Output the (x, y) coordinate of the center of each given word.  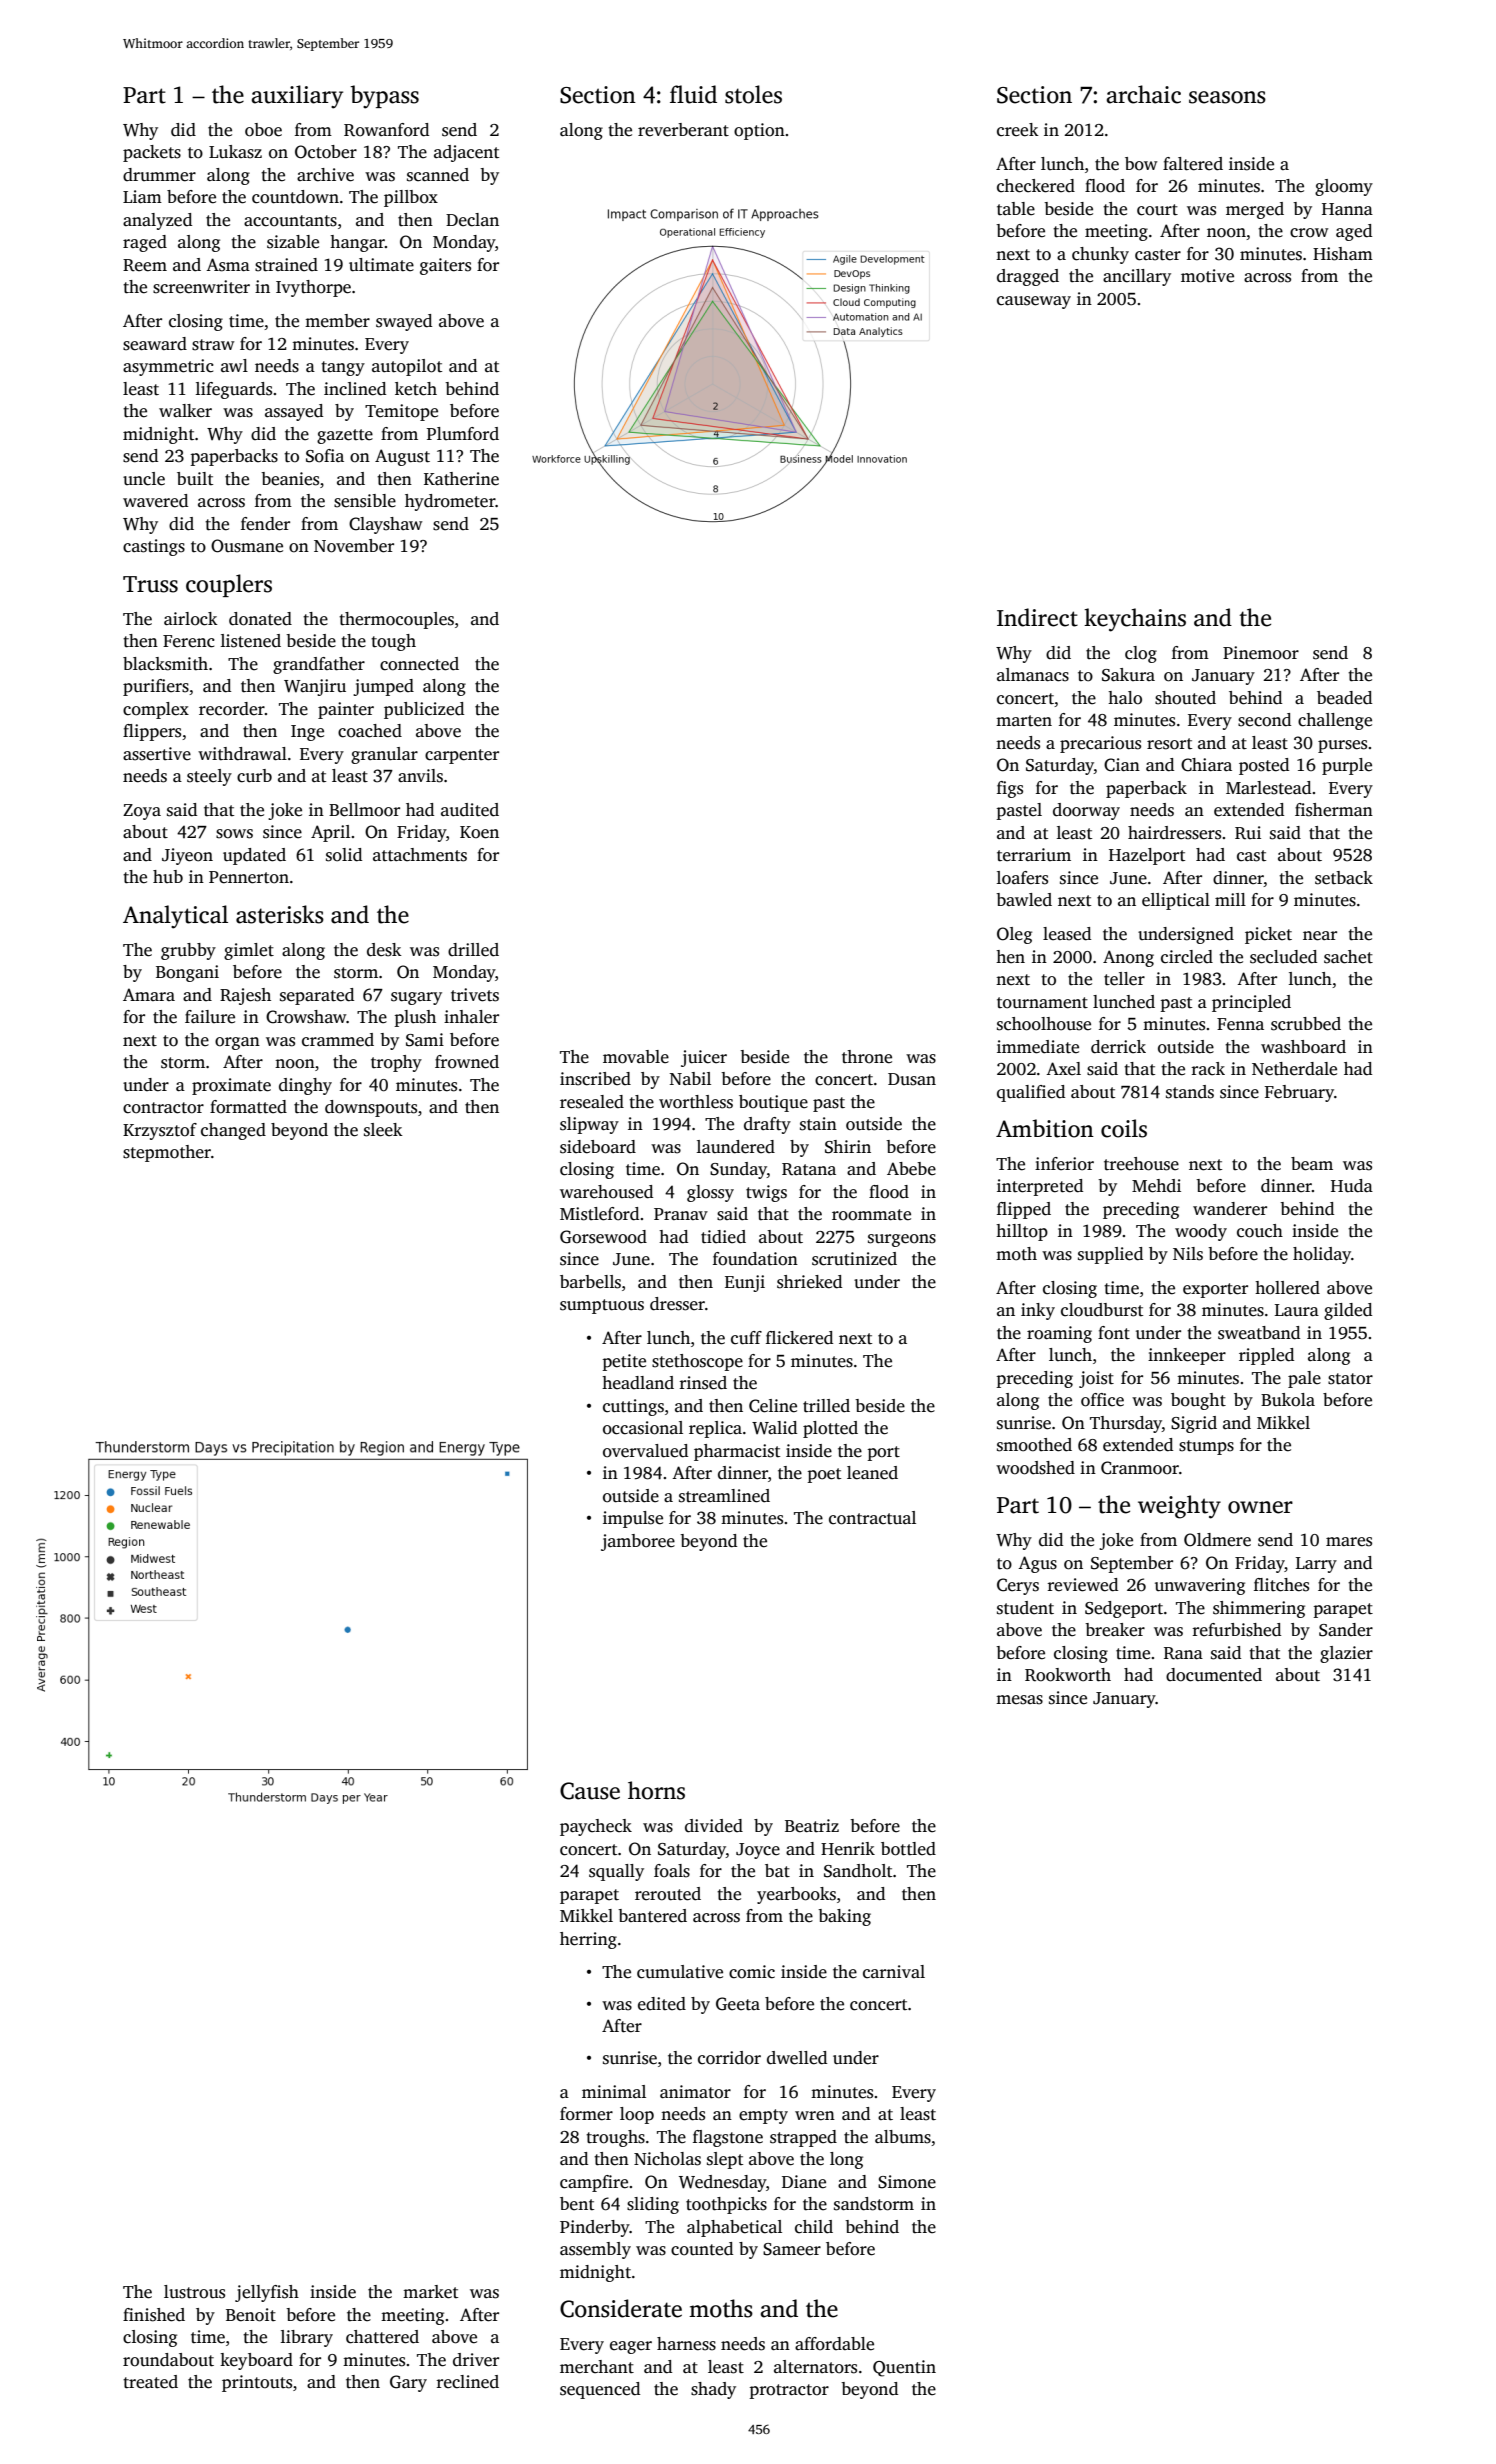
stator (1350, 1379)
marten (1024, 721)
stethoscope (697, 1362)
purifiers (156, 687)
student (1025, 1608)
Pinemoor (1261, 653)
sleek (383, 1130)
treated (150, 2382)
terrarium (1034, 855)
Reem (145, 265)
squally (616, 1872)
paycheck (596, 1827)
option (759, 131)
